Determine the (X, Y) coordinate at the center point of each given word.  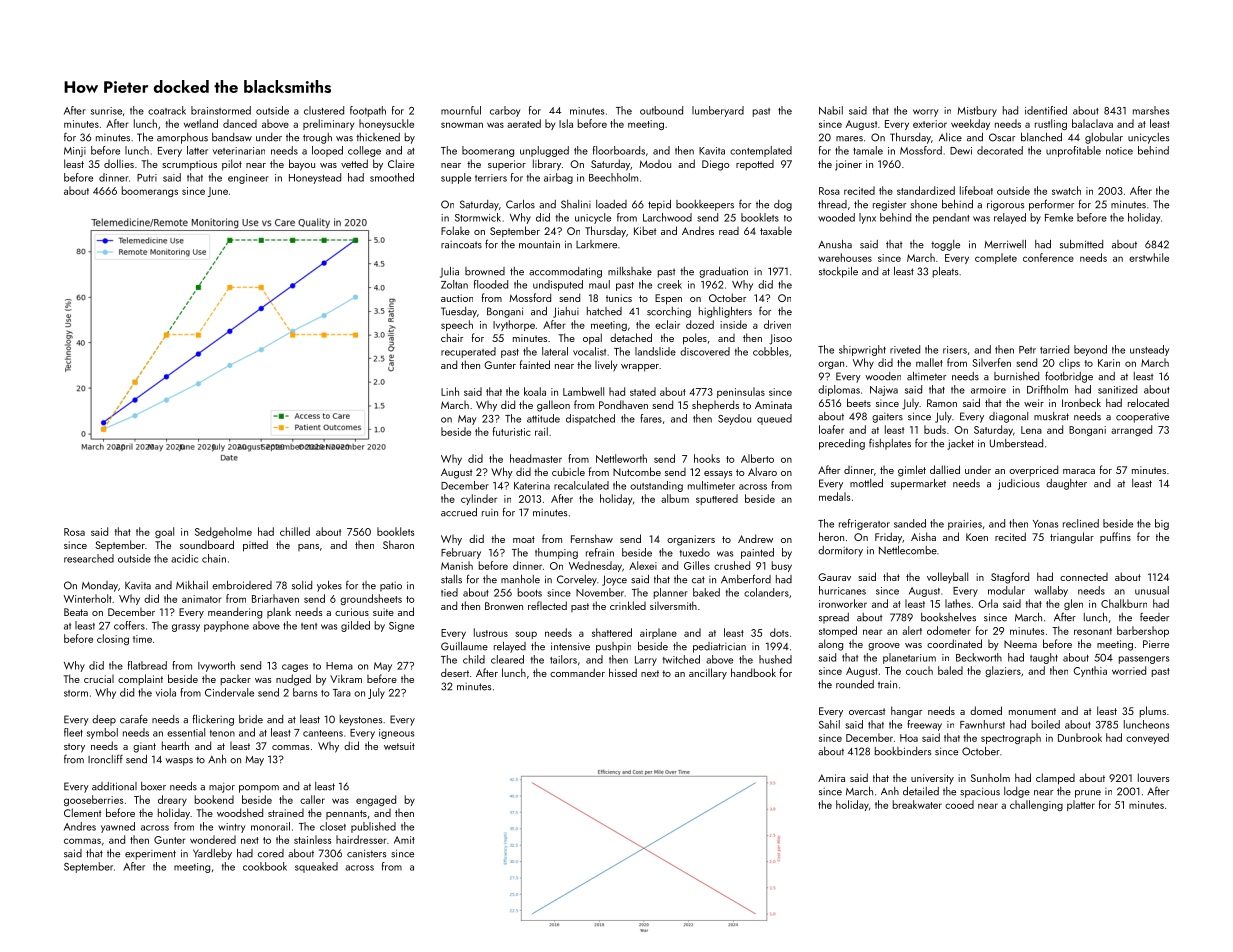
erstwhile (1149, 257)
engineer (248, 179)
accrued (459, 512)
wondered (213, 839)
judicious (1019, 484)
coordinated (954, 643)
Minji (75, 152)
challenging (1036, 805)
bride (251, 719)
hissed (623, 672)
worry (925, 113)
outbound (661, 110)
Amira (831, 778)
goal (164, 532)
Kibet (645, 230)
